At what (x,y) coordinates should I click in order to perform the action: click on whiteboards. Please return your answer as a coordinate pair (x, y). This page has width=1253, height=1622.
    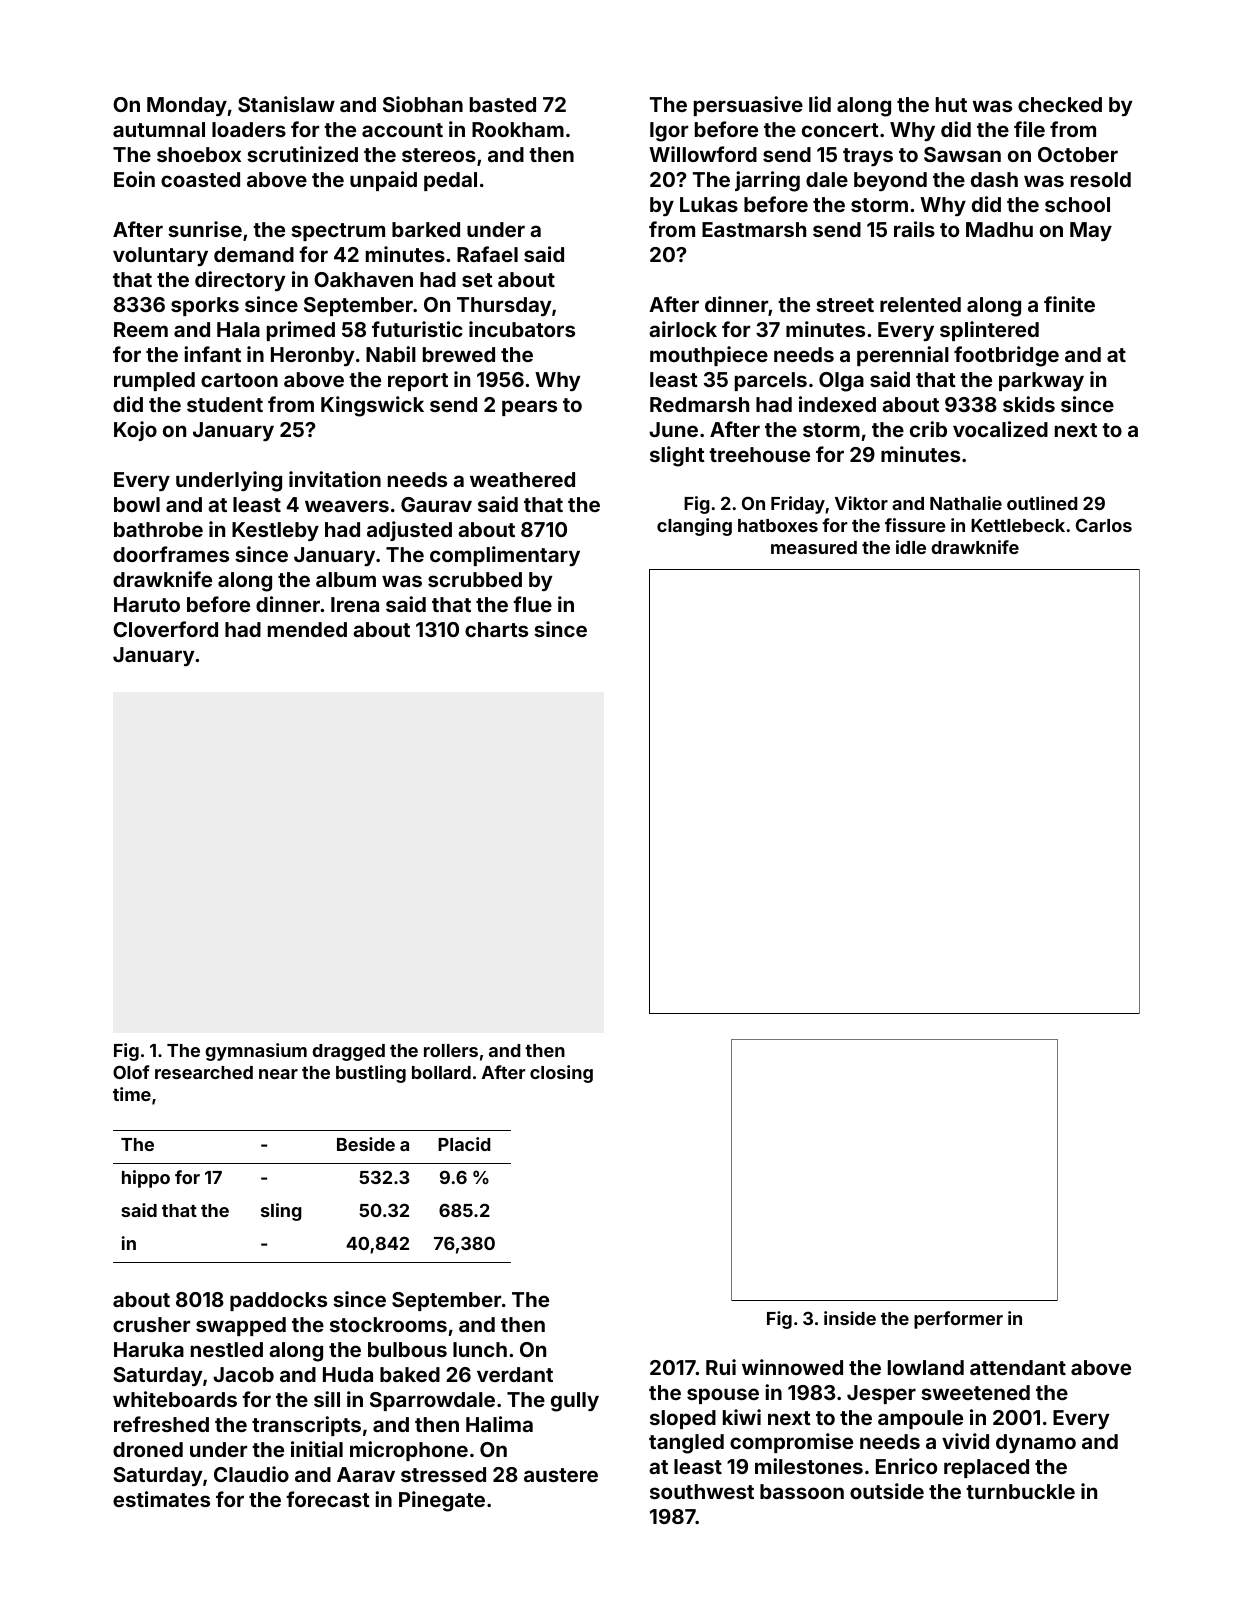
    Looking at the image, I should click on (175, 1399).
